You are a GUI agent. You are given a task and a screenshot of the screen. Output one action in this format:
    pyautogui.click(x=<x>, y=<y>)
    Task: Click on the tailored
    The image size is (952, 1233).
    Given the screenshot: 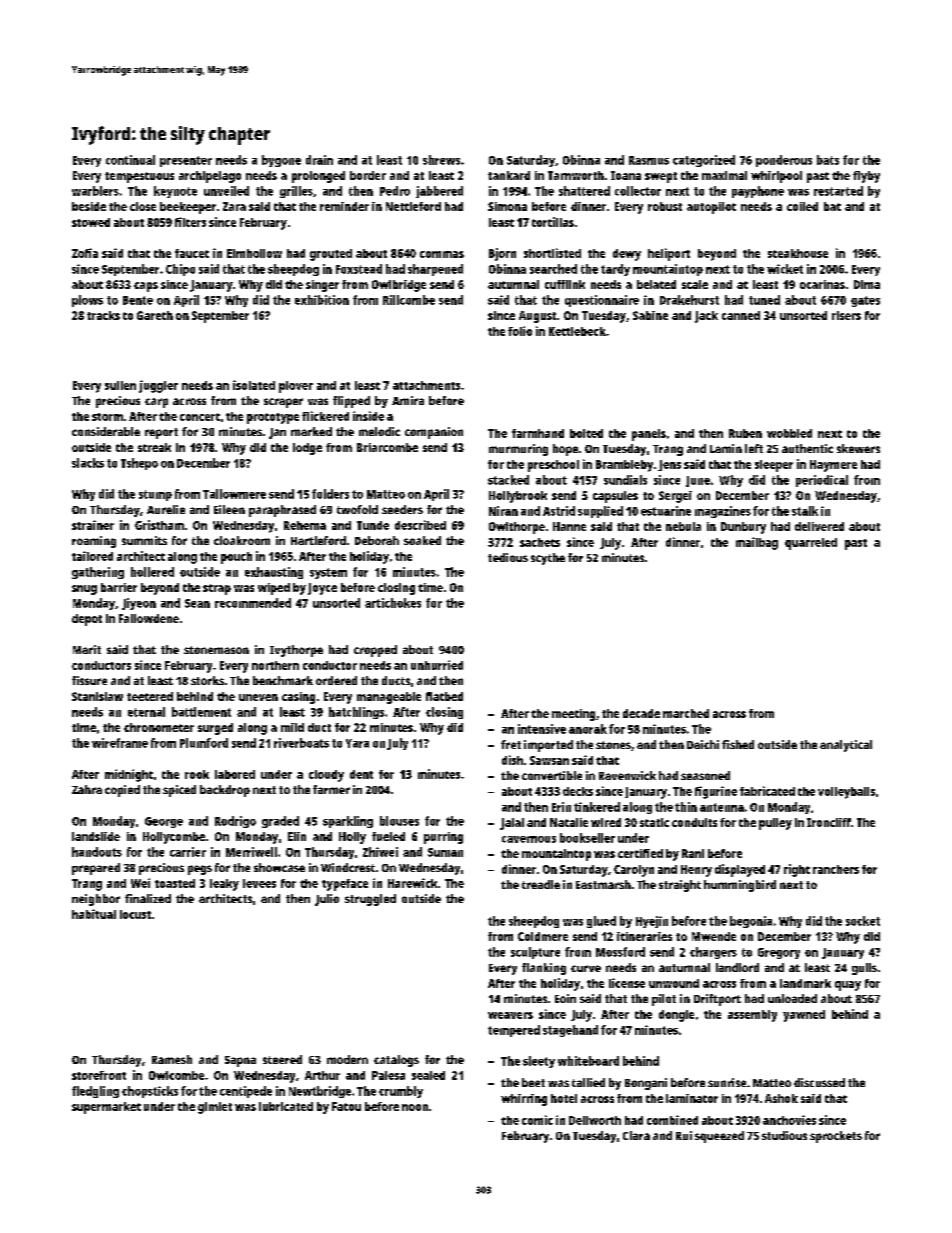 What is the action you would take?
    pyautogui.click(x=92, y=556)
